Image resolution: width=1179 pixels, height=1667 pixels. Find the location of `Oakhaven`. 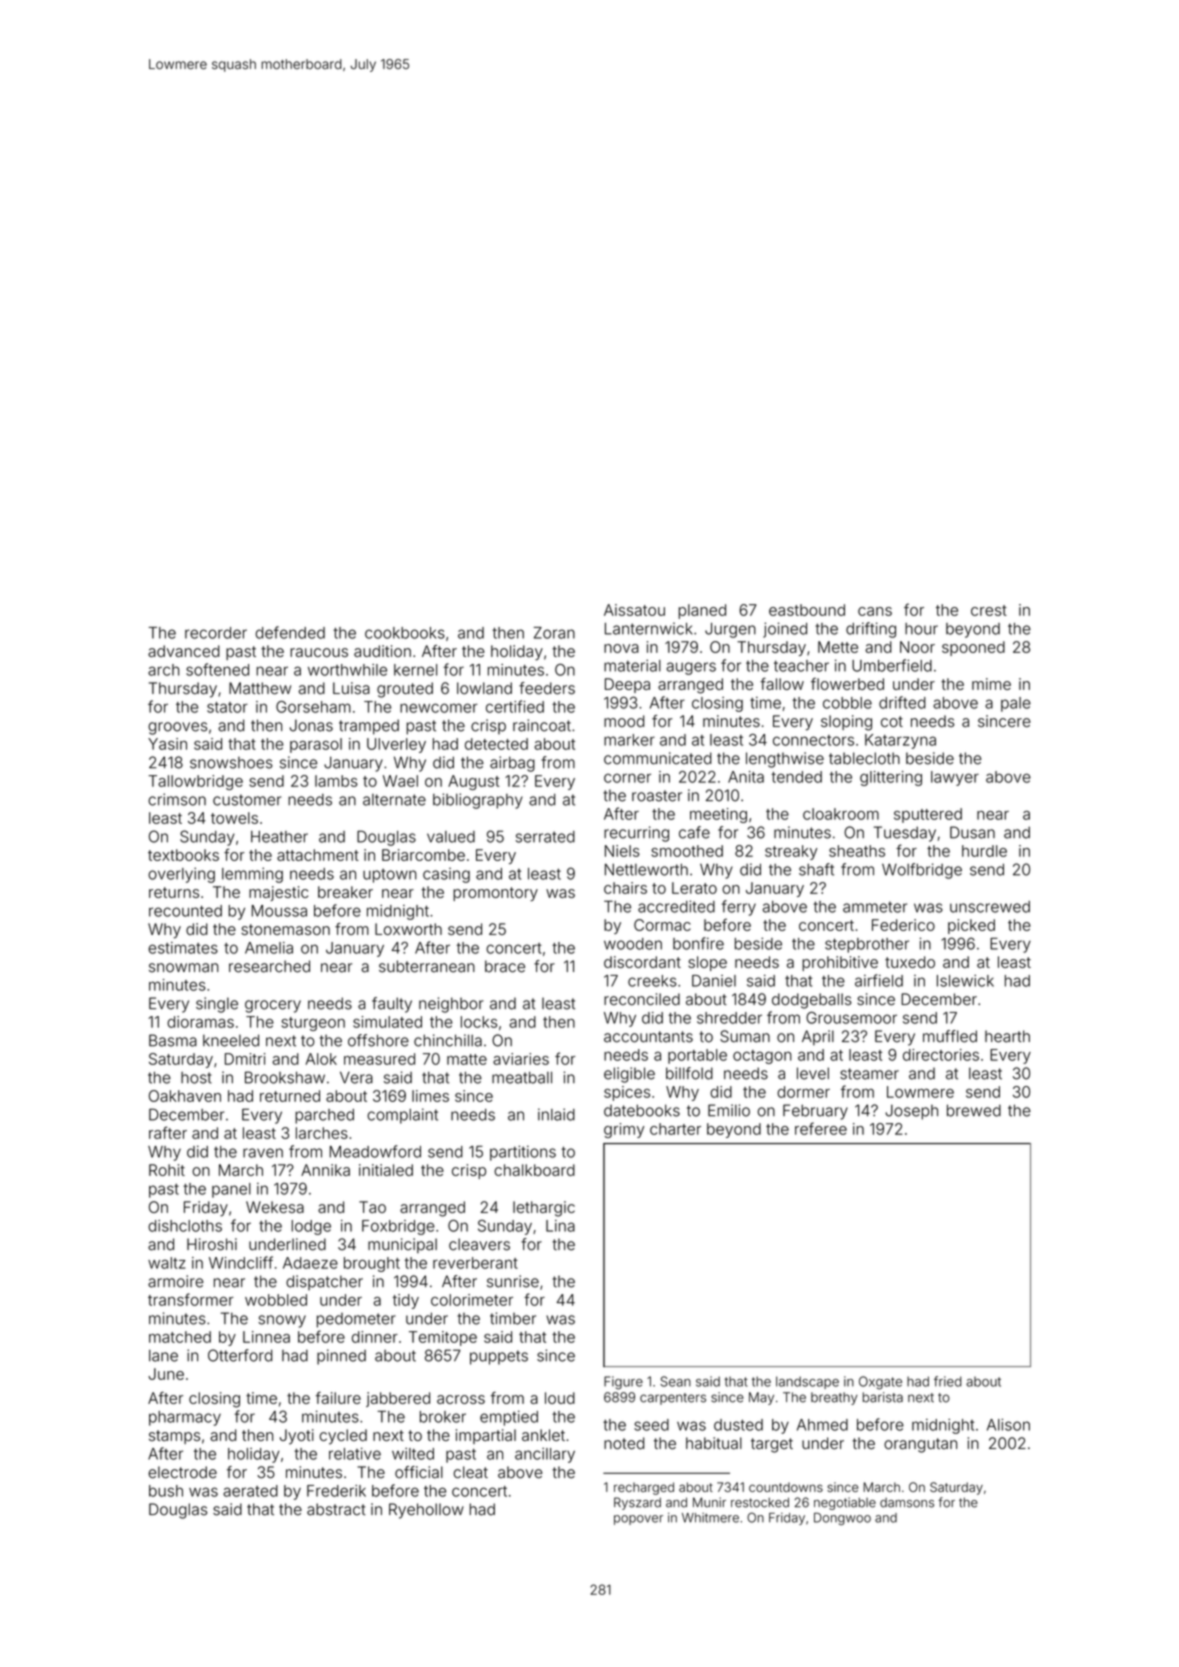

Oakhaven is located at coordinates (185, 1096).
